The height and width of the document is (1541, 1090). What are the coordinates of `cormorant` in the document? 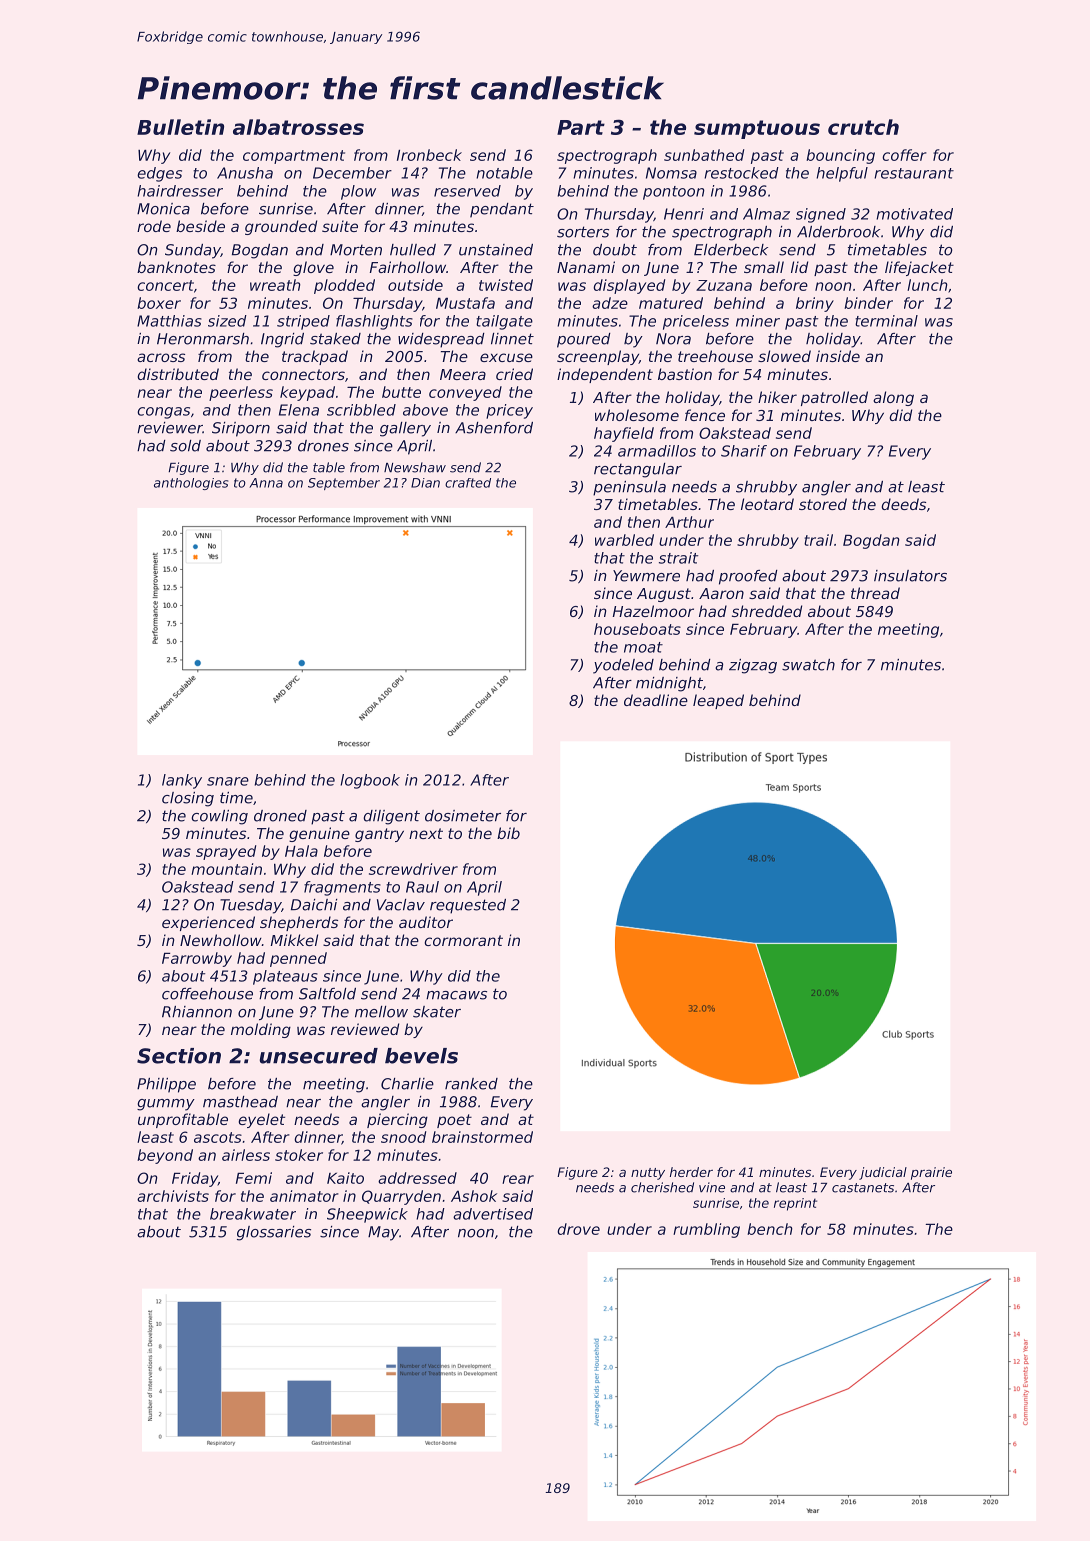 It's located at (463, 940).
